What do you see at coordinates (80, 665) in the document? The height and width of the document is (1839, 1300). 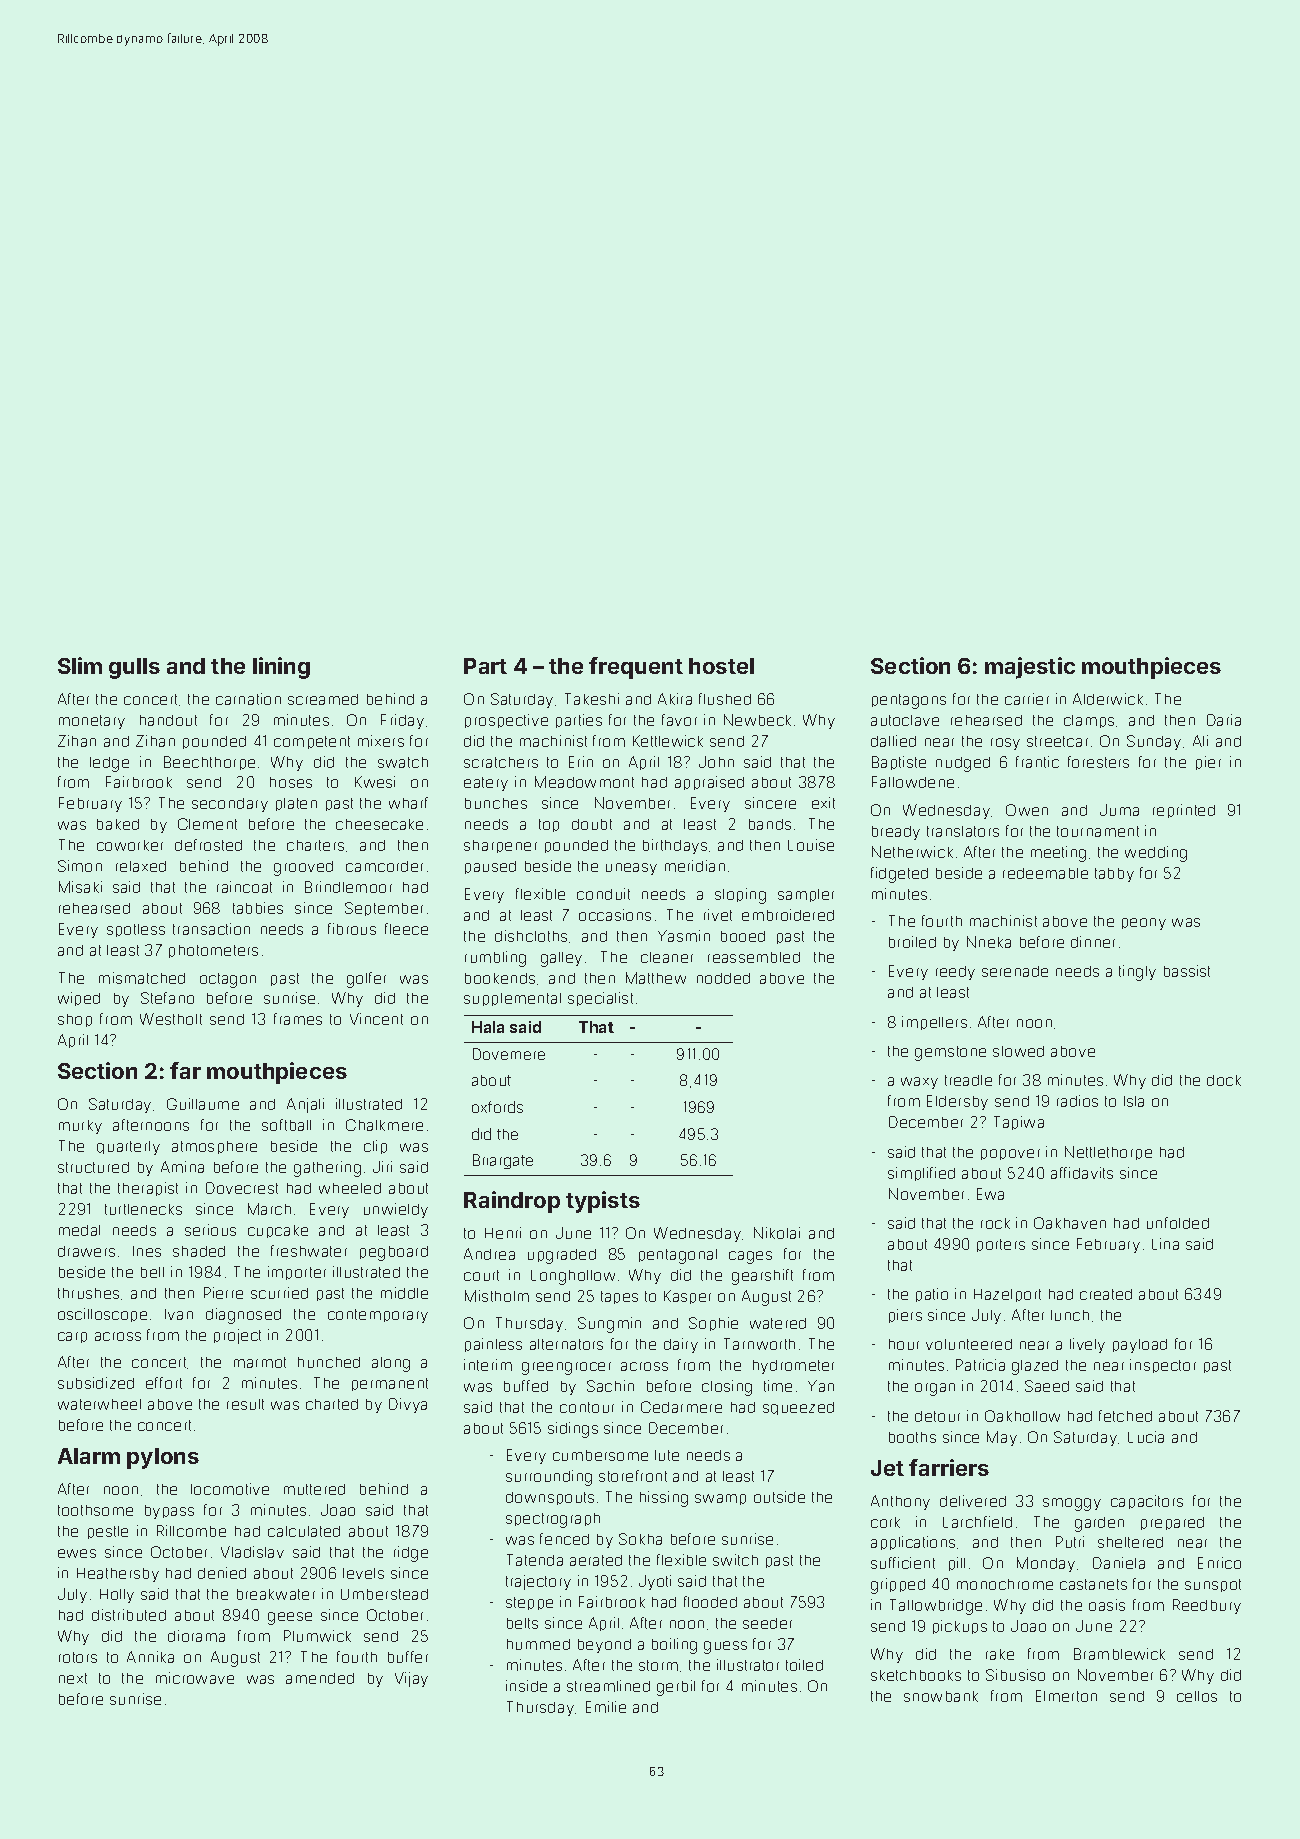 I see `Slim` at bounding box center [80, 665].
